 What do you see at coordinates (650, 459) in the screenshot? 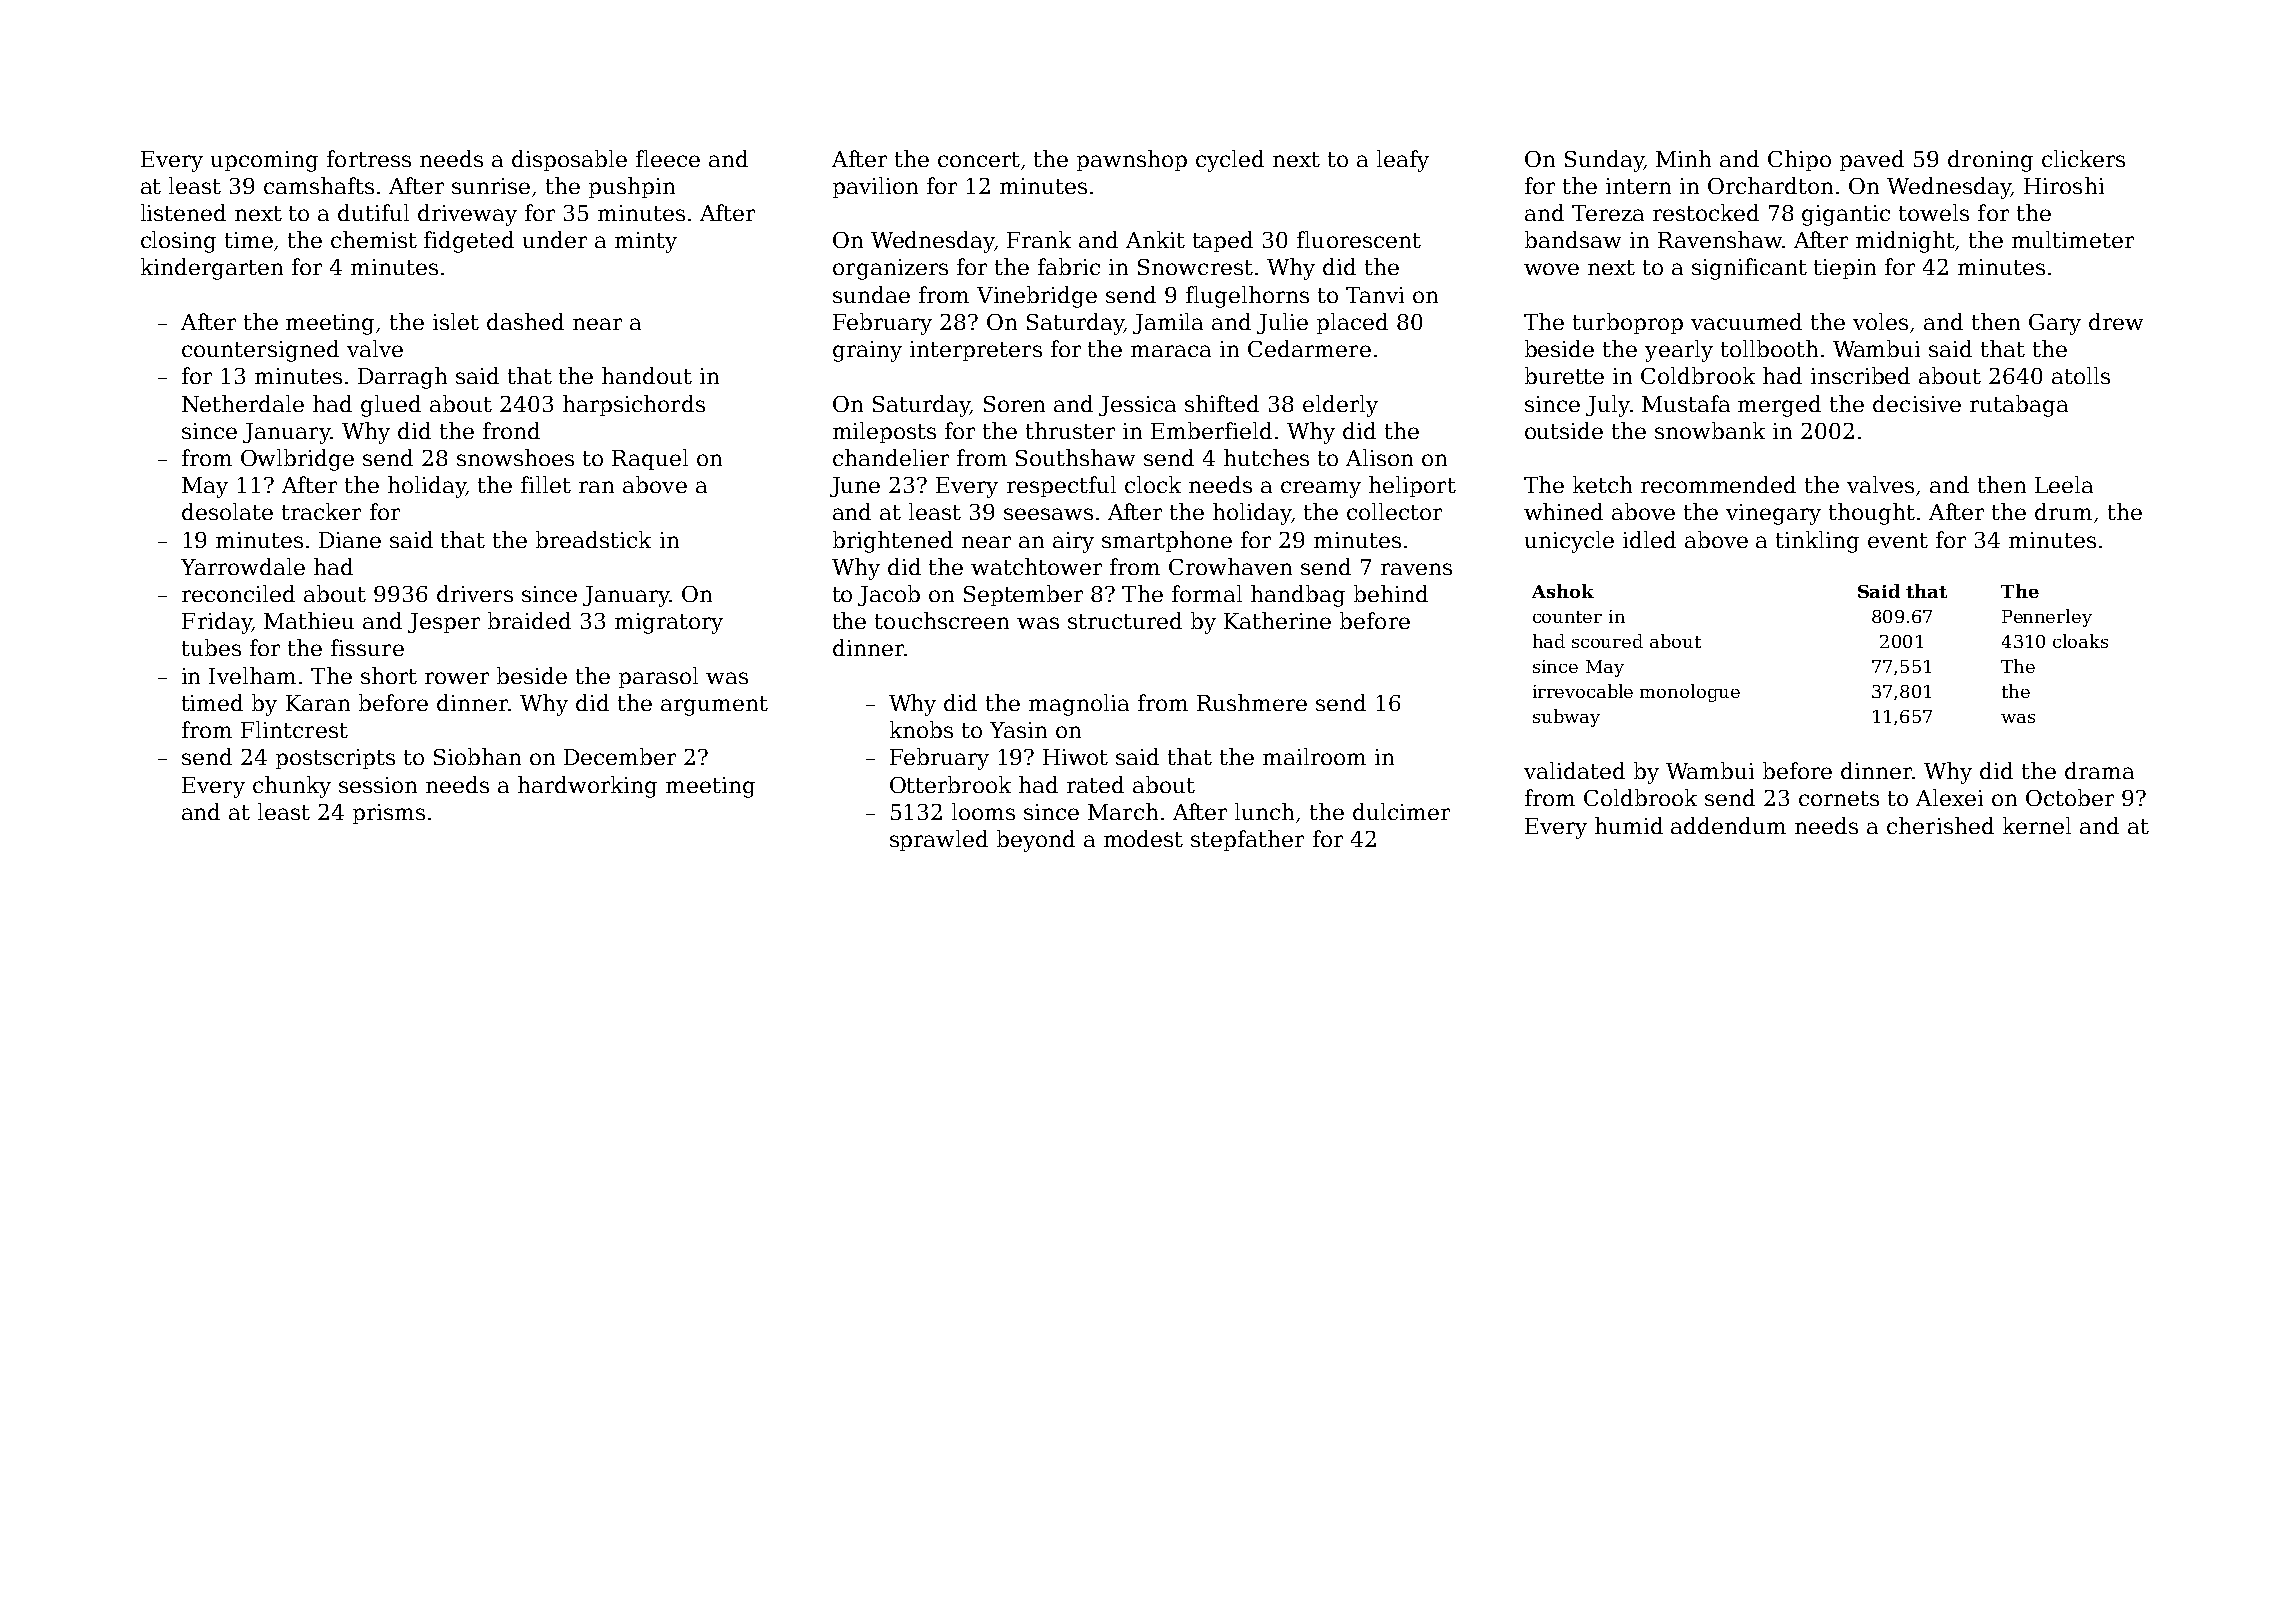
I see `Raquel` at bounding box center [650, 459].
